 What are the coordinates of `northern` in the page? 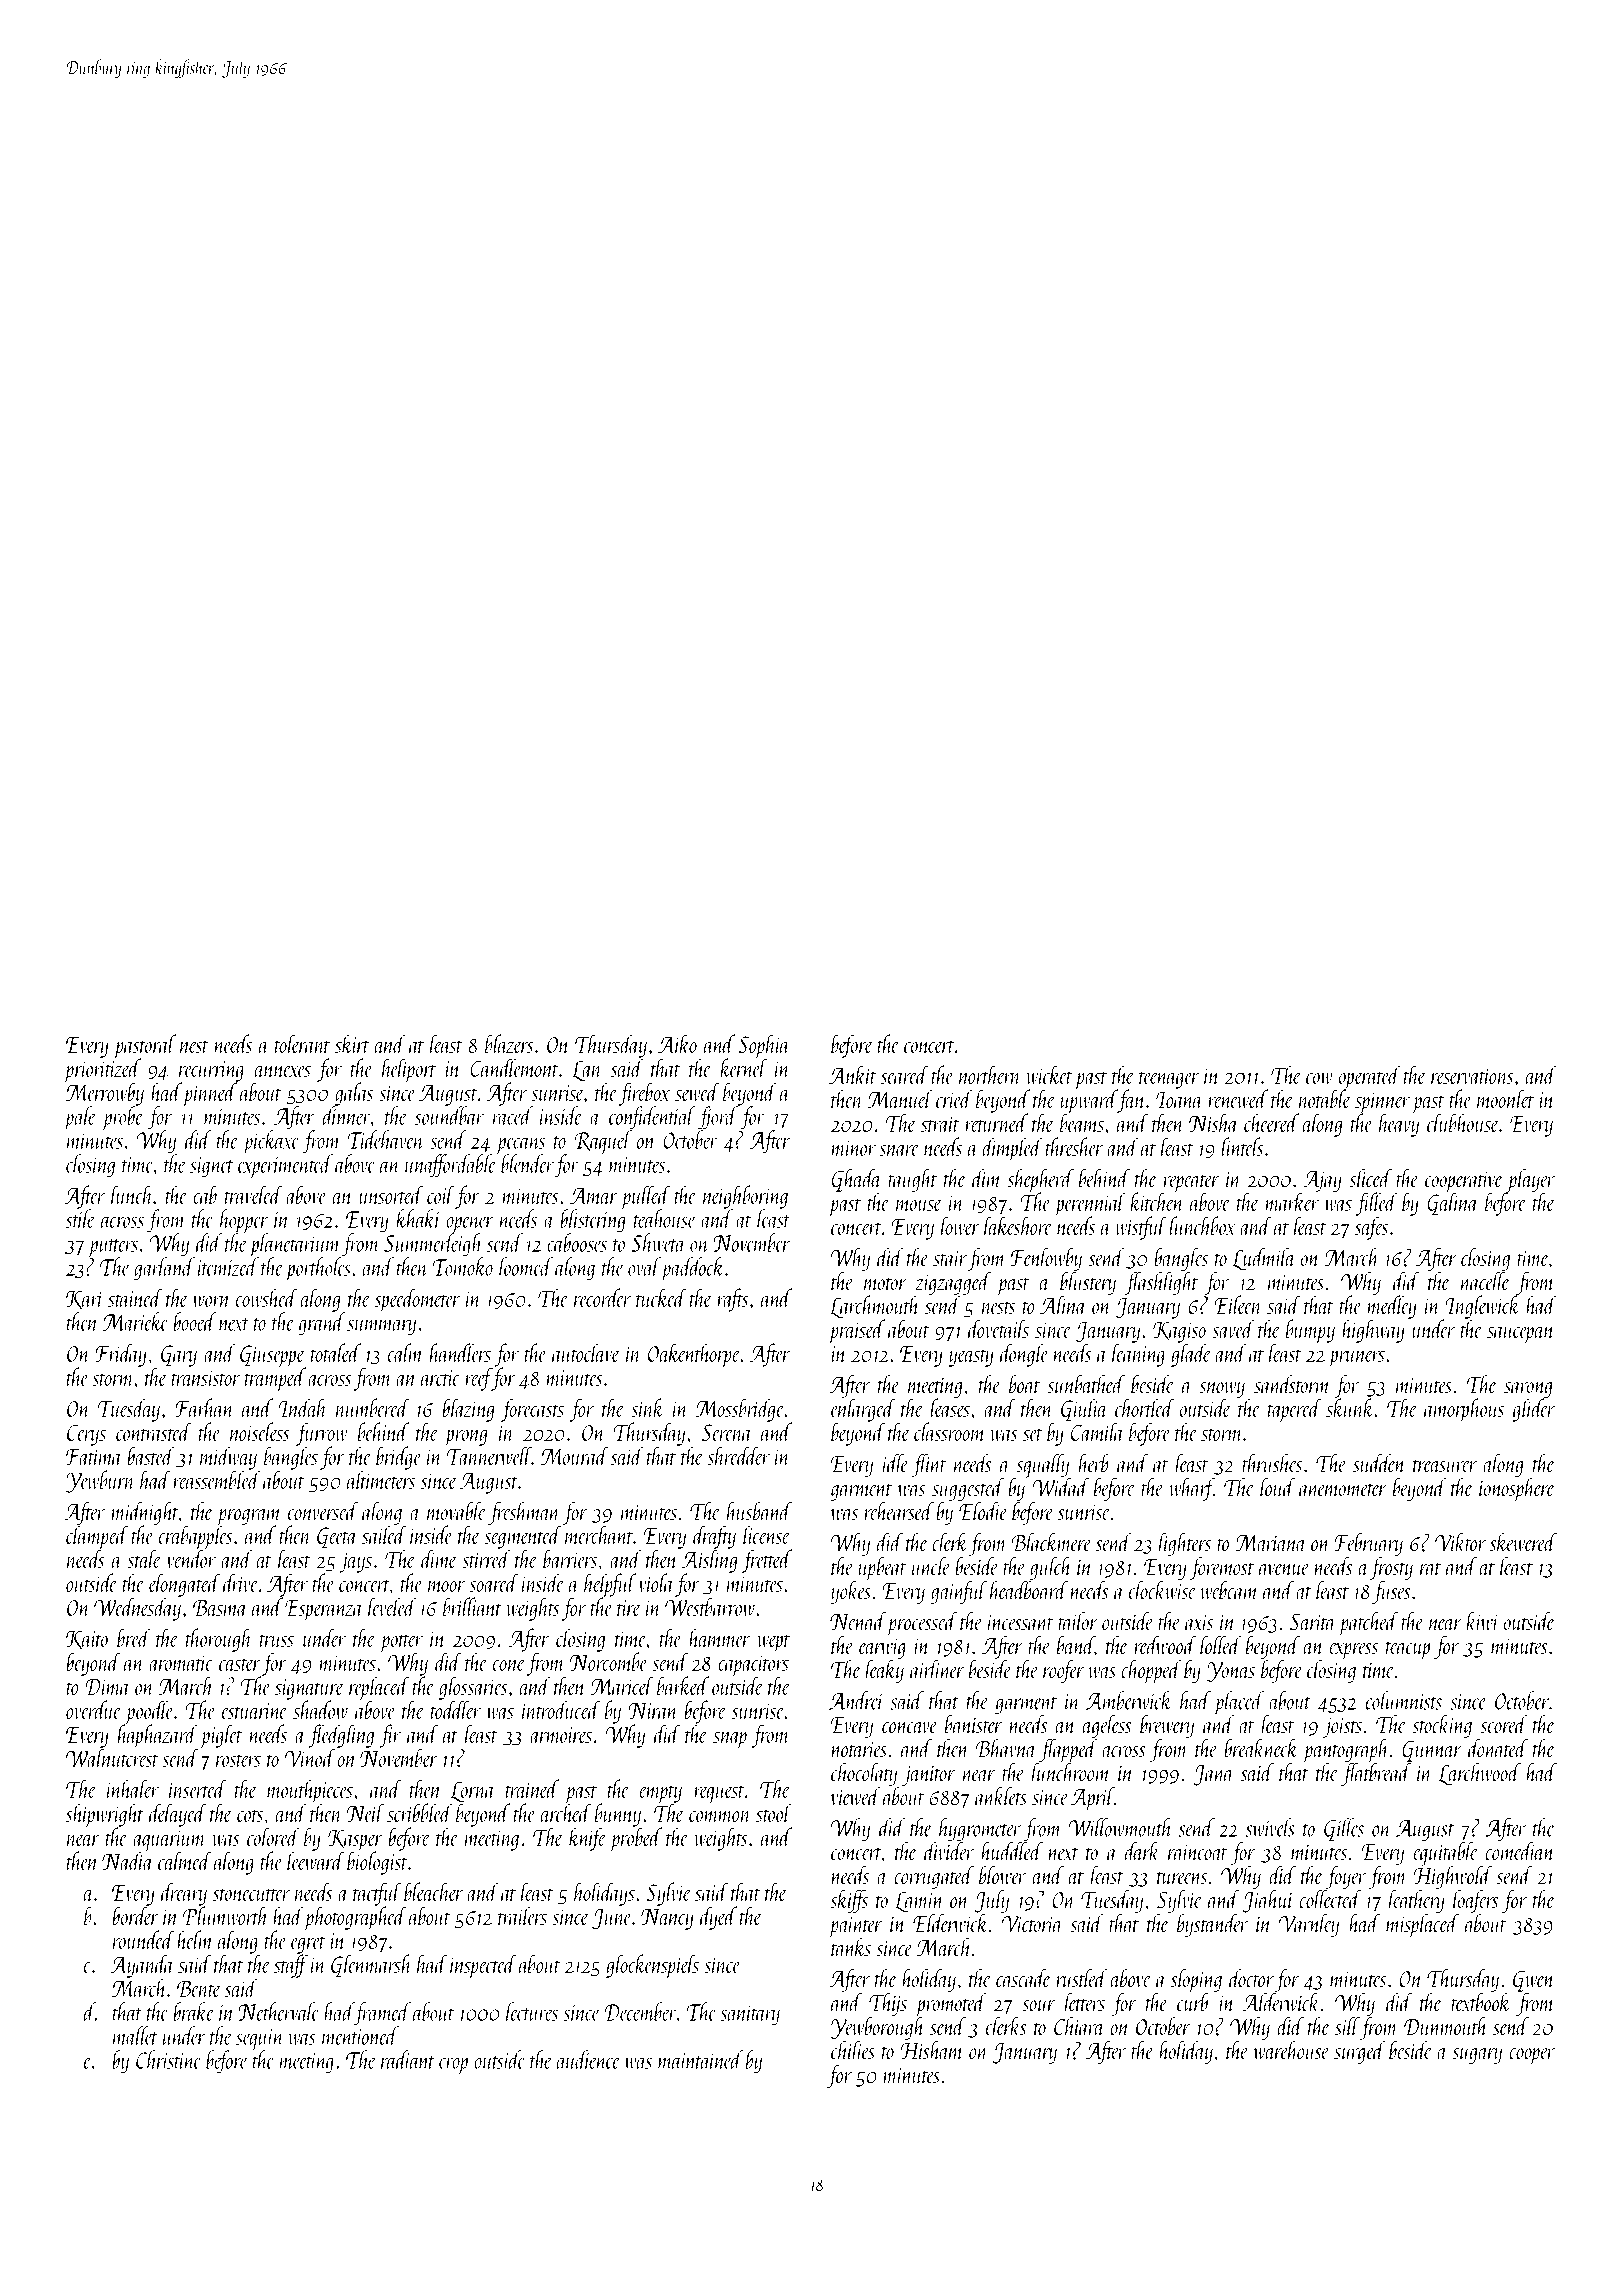 It's located at (990, 1074).
